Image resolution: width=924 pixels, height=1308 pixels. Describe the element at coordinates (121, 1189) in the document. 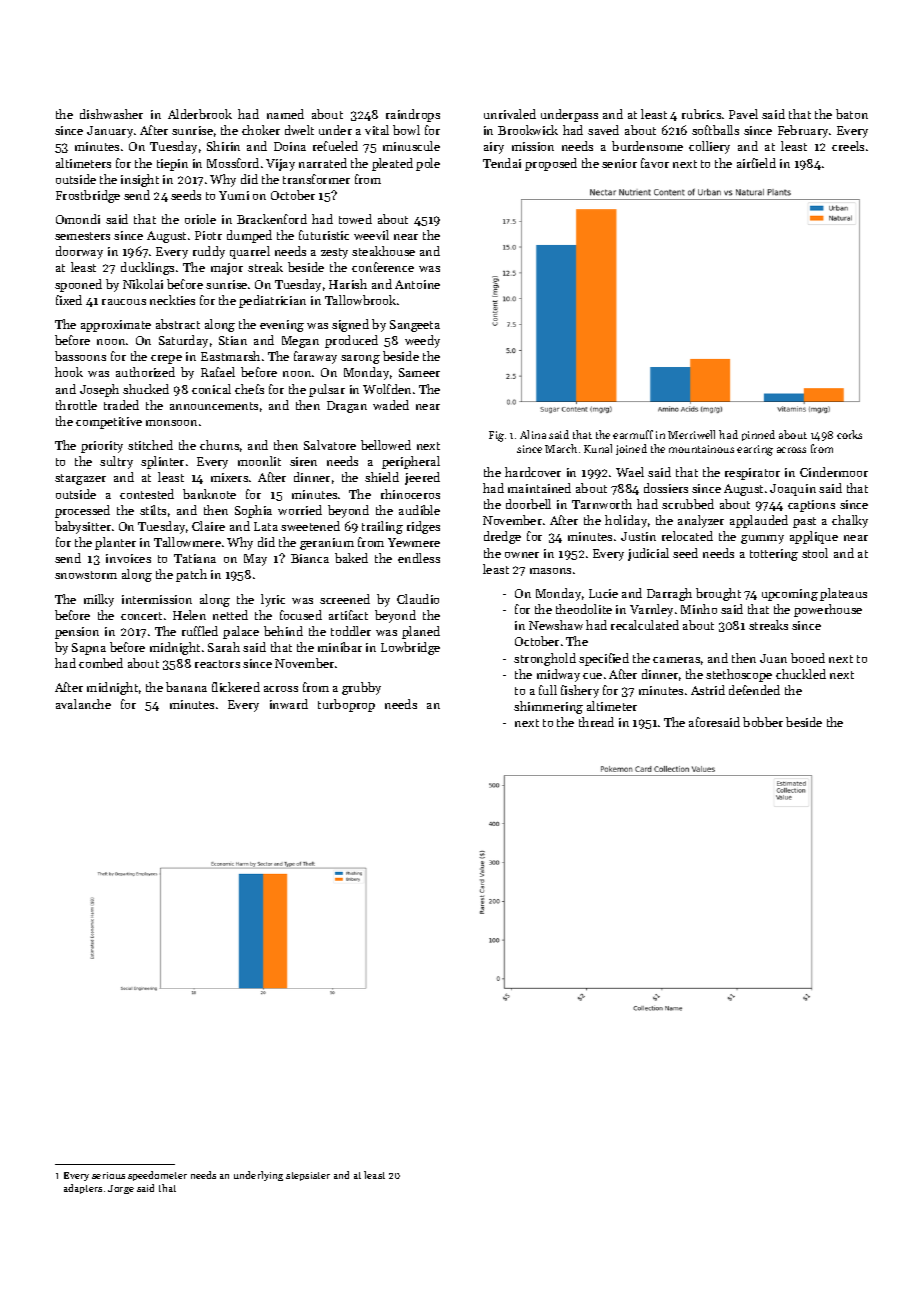

I see `Jorge` at that location.
